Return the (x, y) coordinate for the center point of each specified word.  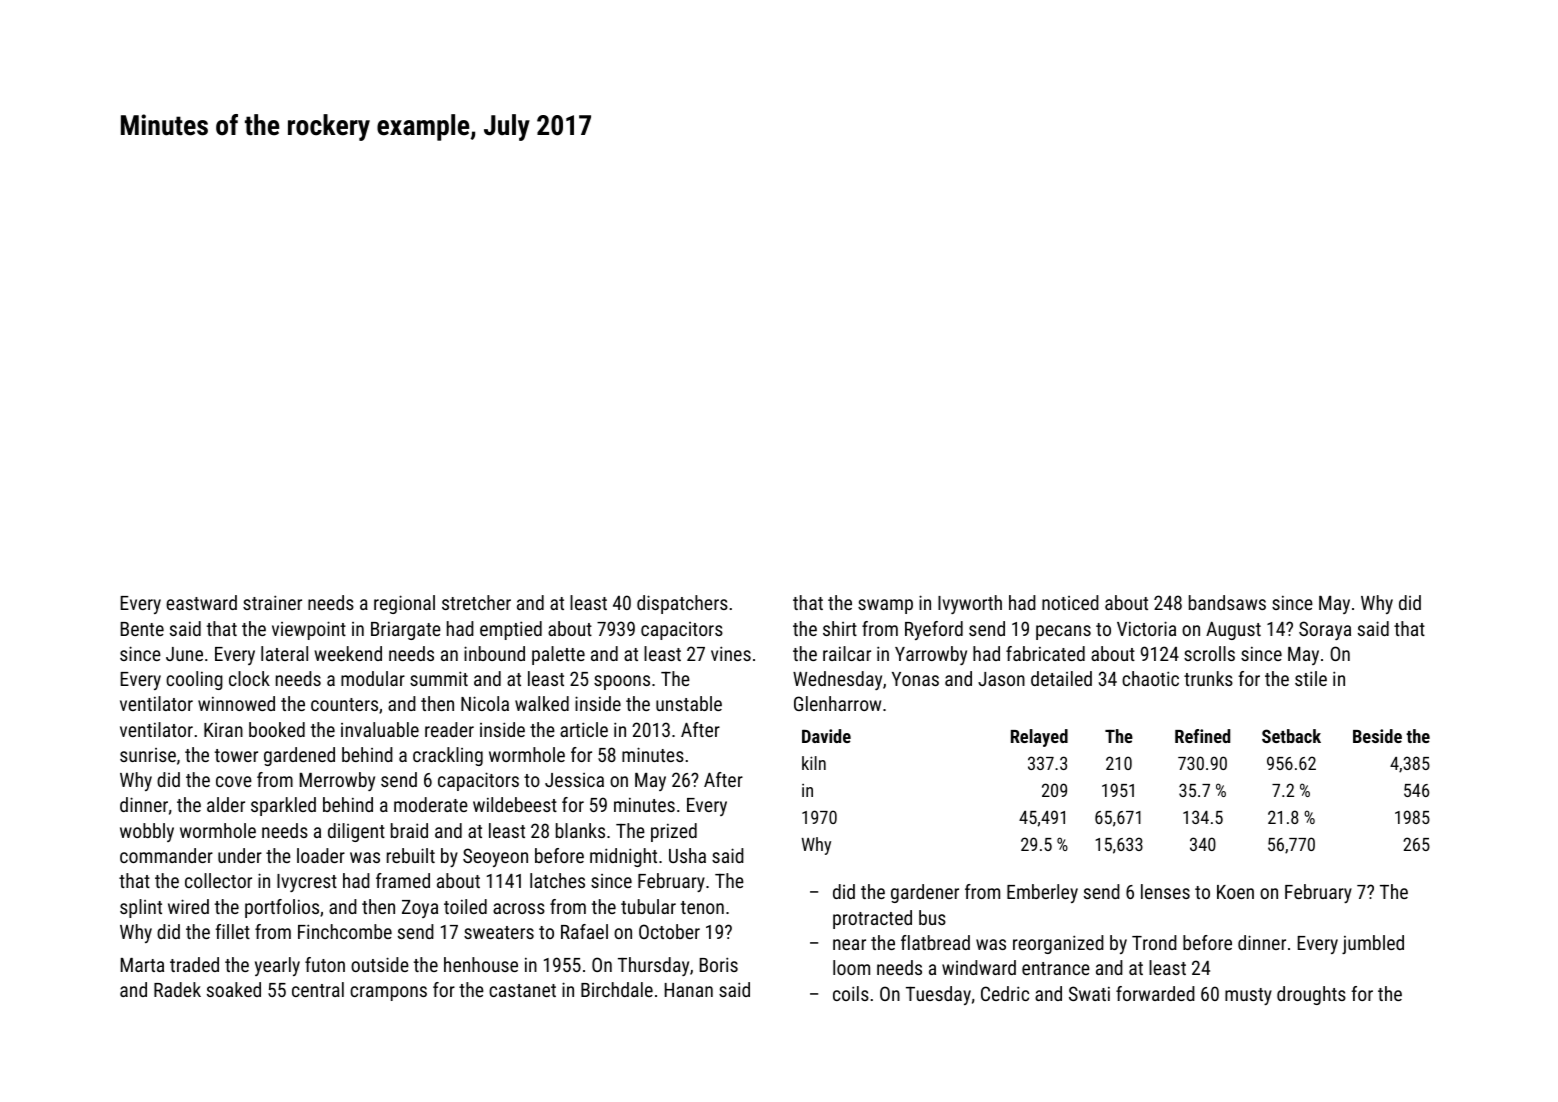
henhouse (481, 964)
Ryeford (934, 630)
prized (674, 832)
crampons (388, 993)
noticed (1070, 602)
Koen (1235, 892)
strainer (272, 602)
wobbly (147, 832)
